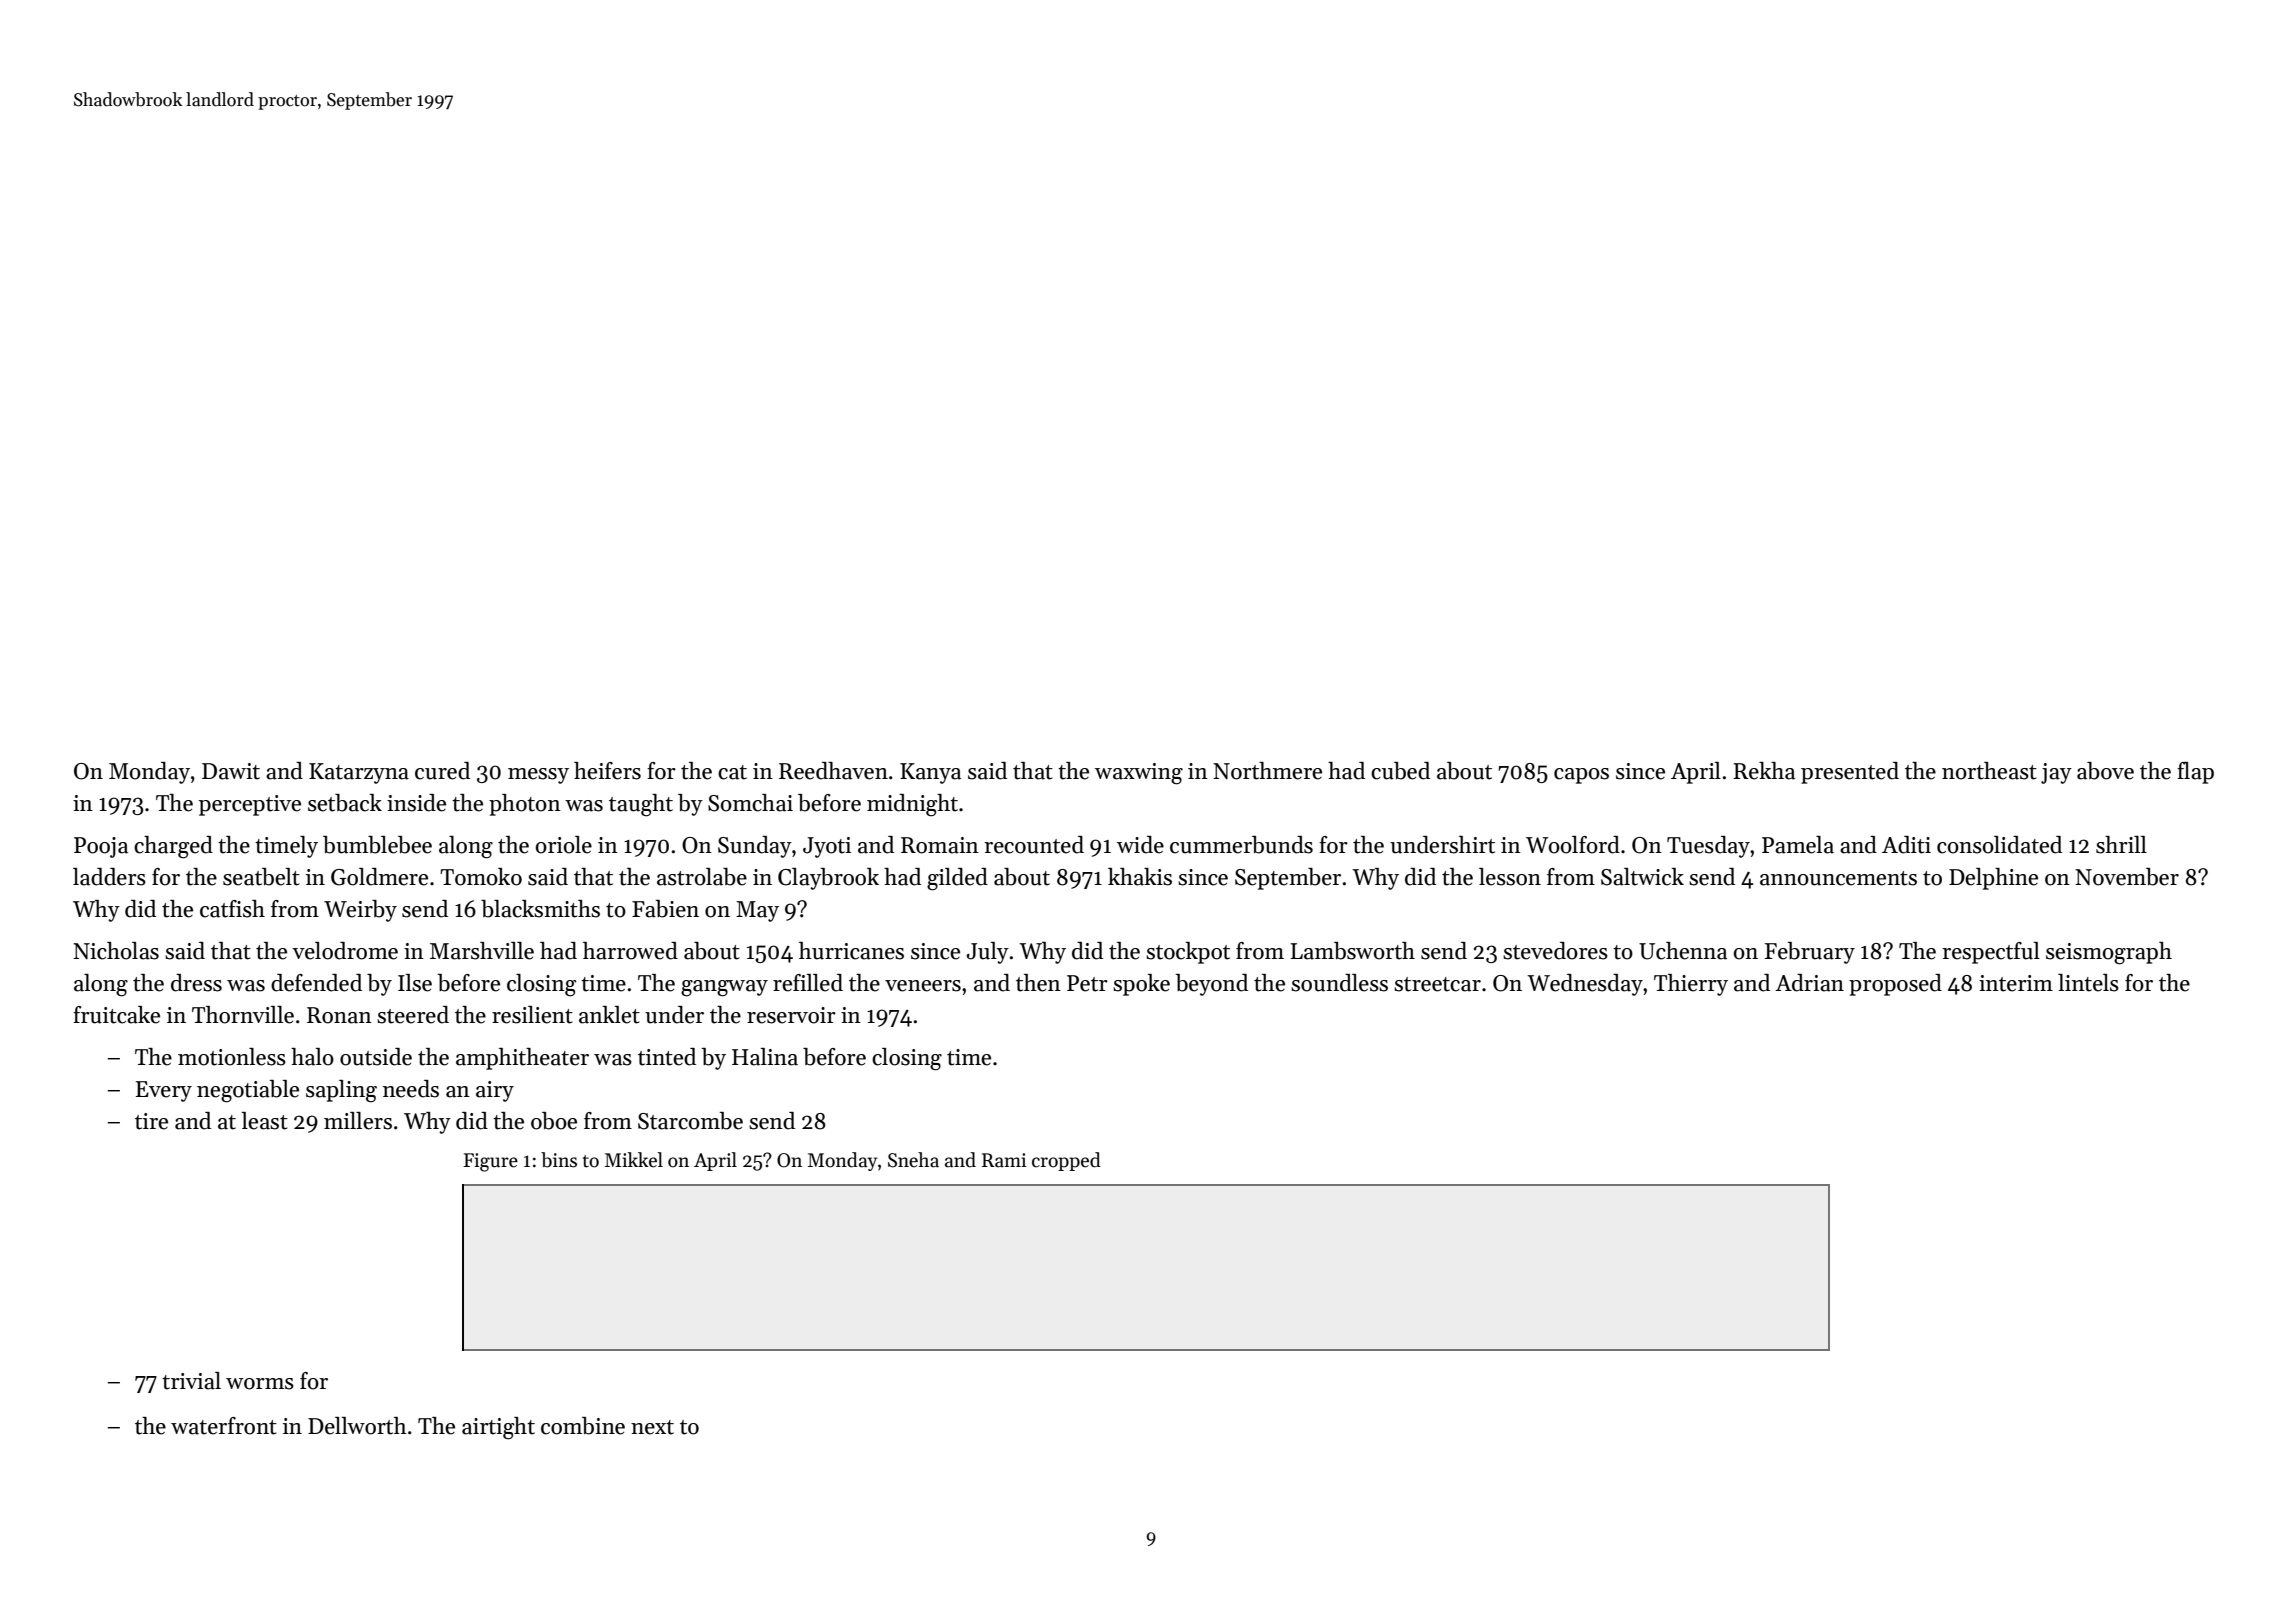 This screenshot has width=2292, height=1620. Describe the element at coordinates (2121, 845) in the screenshot. I see `shrill` at that location.
